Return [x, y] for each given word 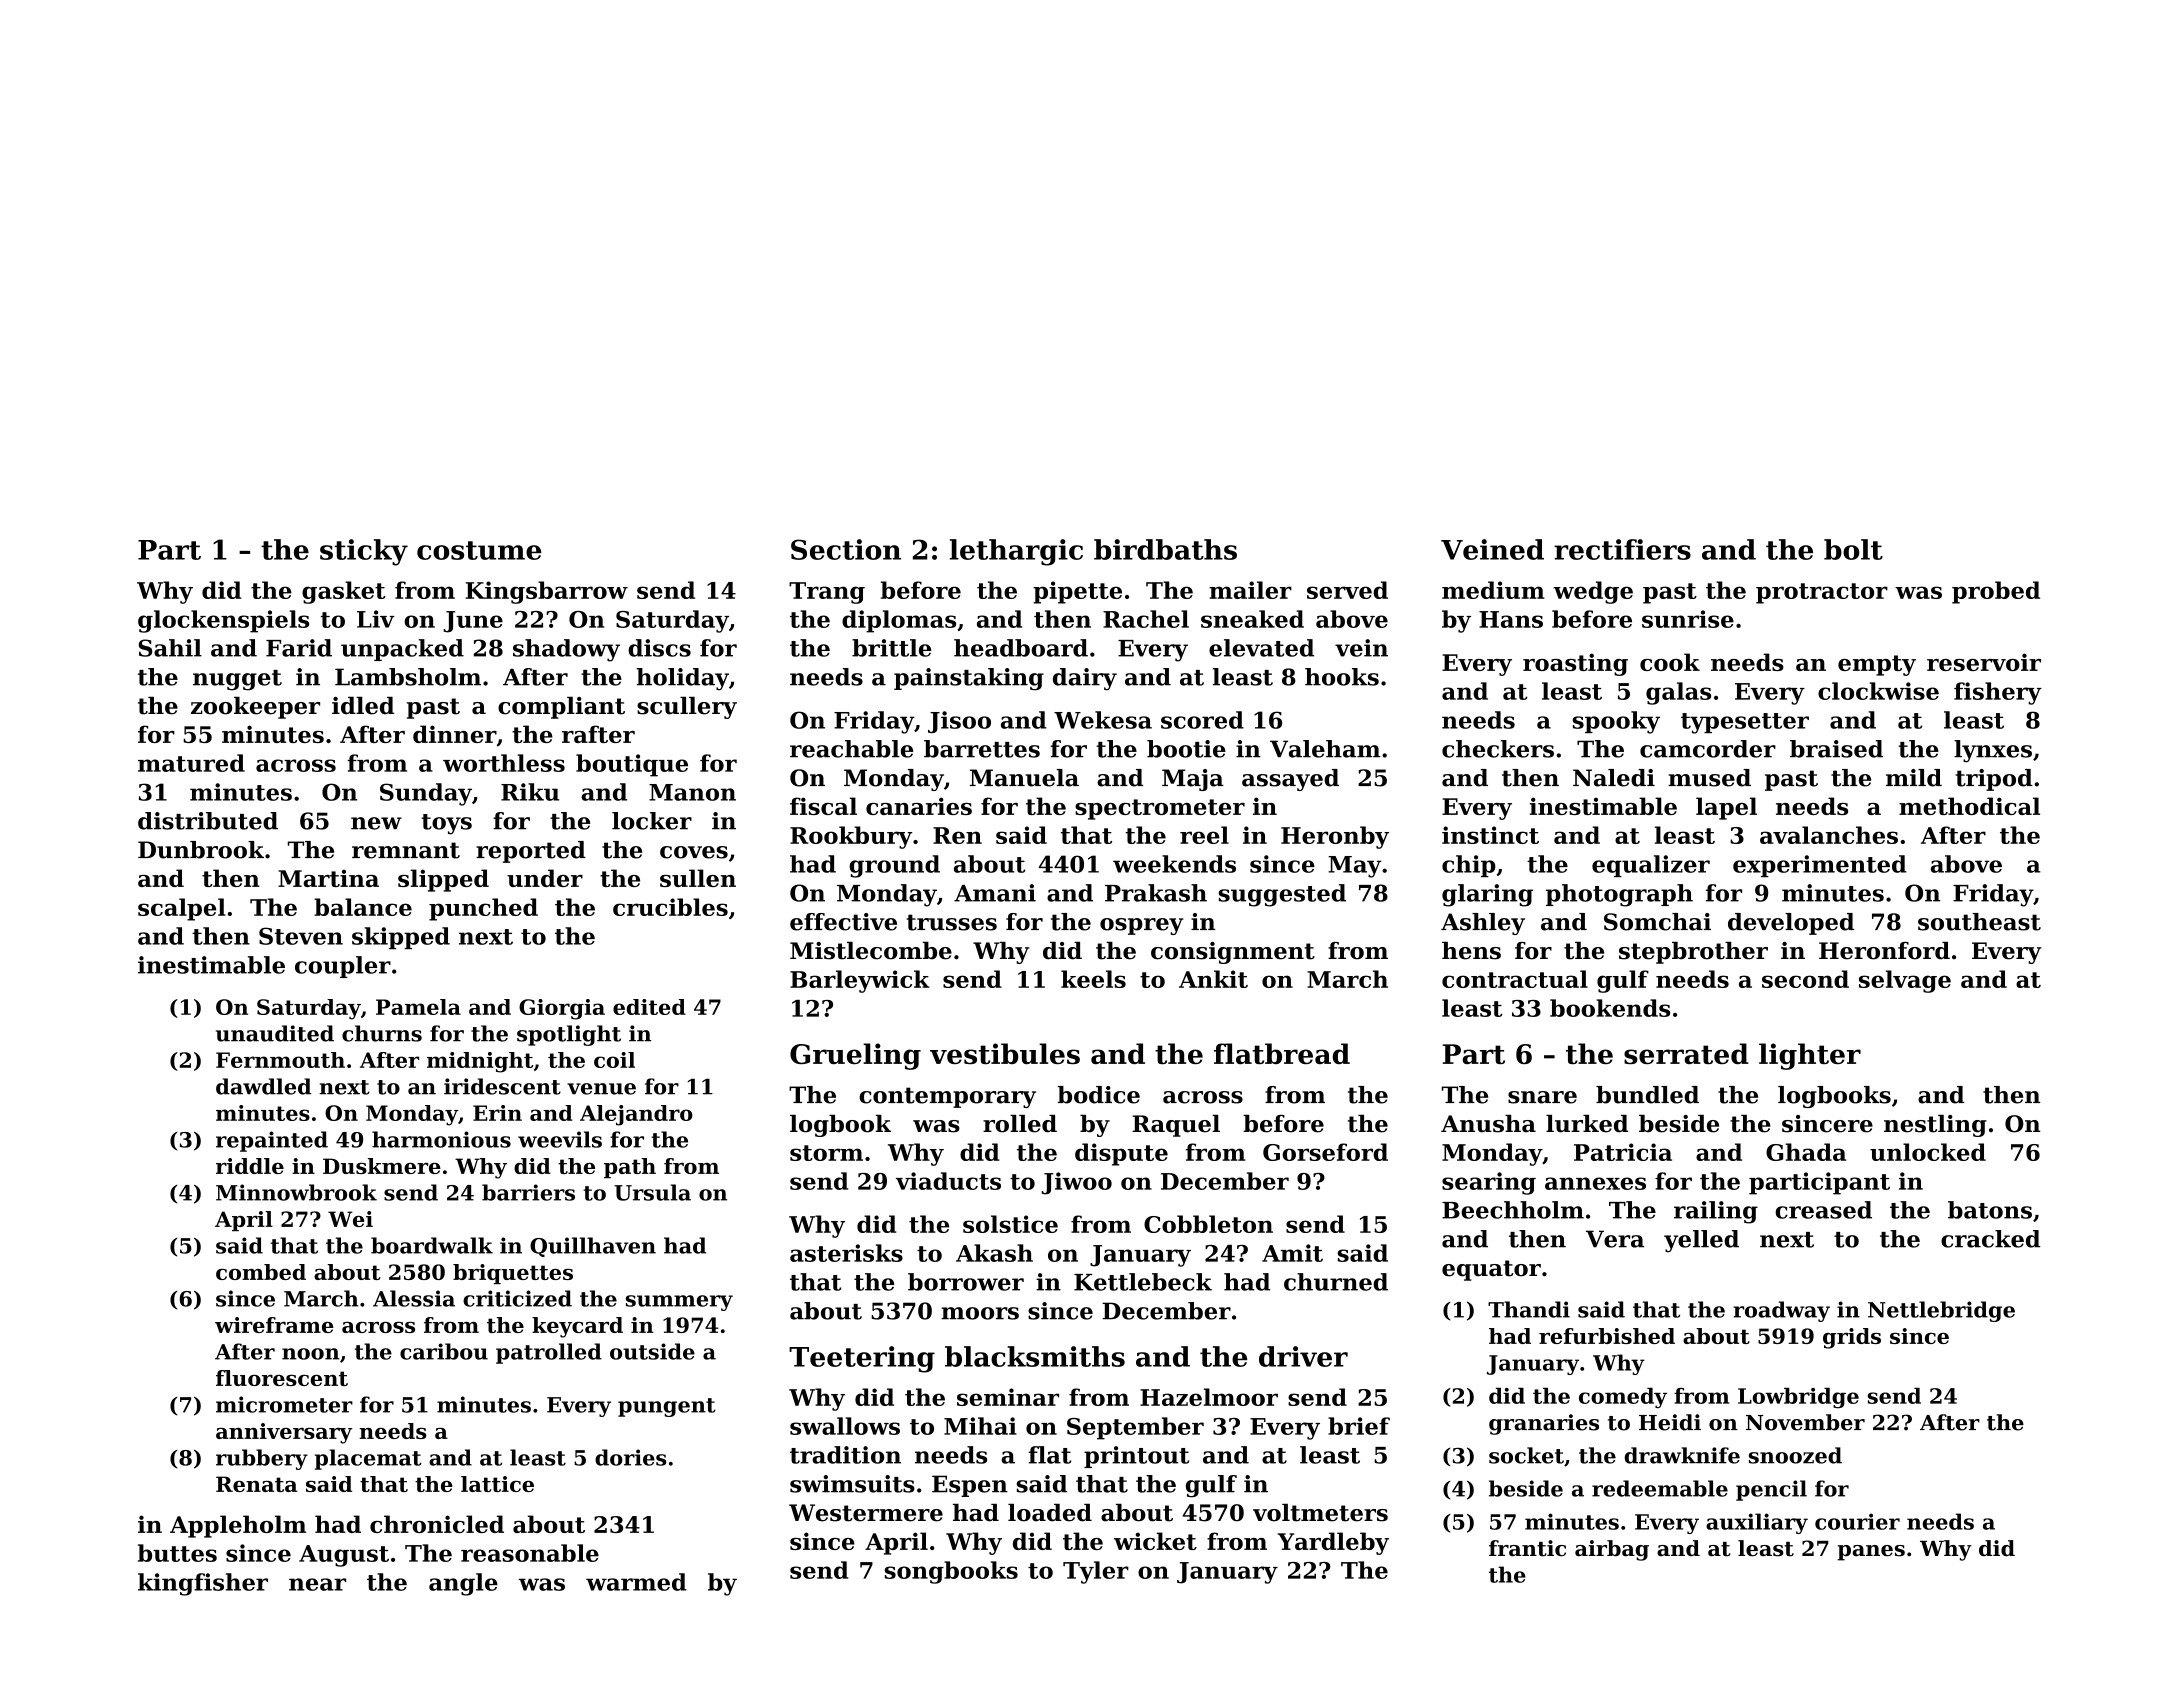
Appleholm [238, 1526]
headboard [1021, 648]
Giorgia [562, 1009]
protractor [1822, 593]
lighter [1810, 1056]
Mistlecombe [871, 951]
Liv [376, 619]
